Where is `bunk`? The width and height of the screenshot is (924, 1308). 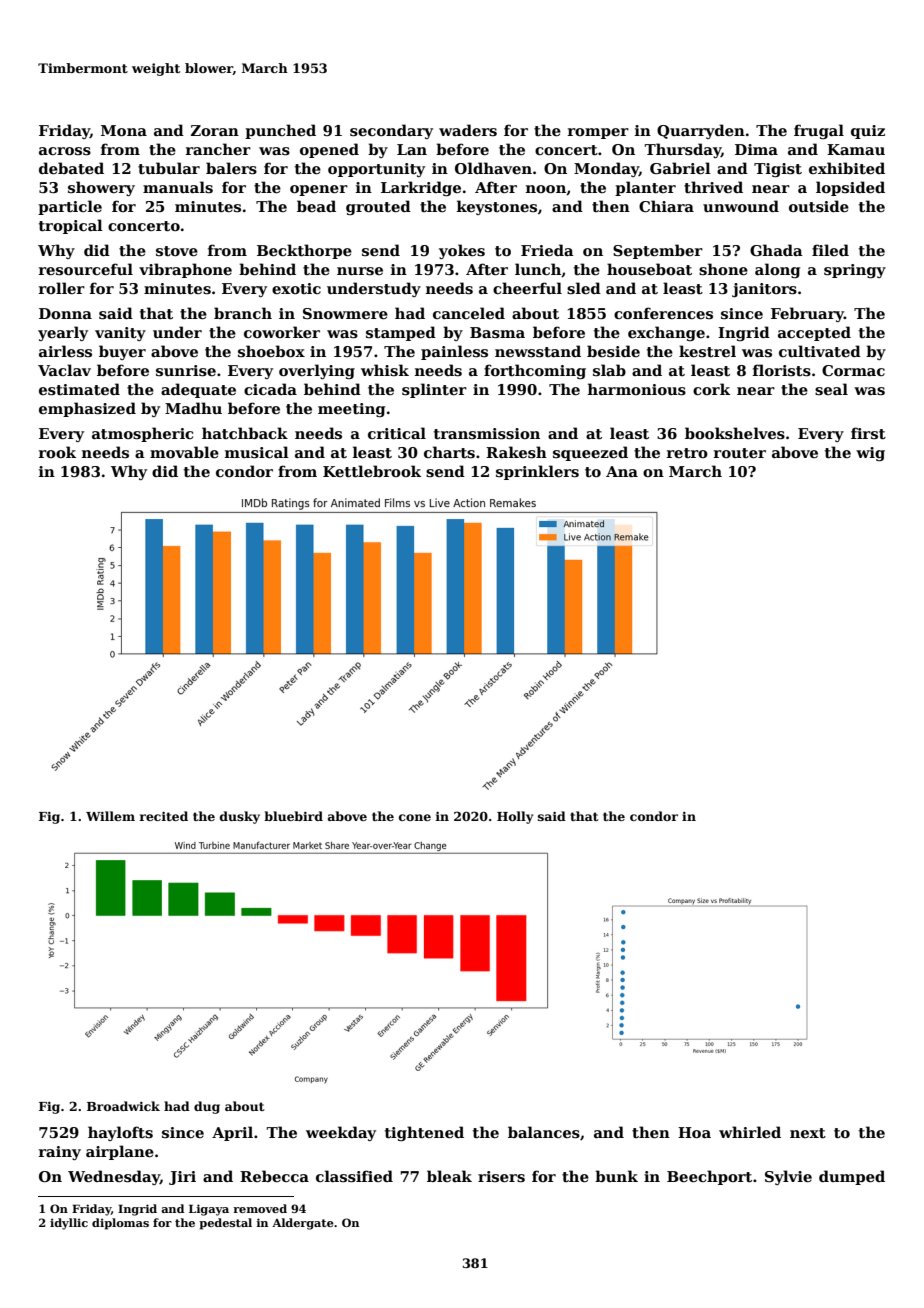
bunk is located at coordinates (616, 1176).
